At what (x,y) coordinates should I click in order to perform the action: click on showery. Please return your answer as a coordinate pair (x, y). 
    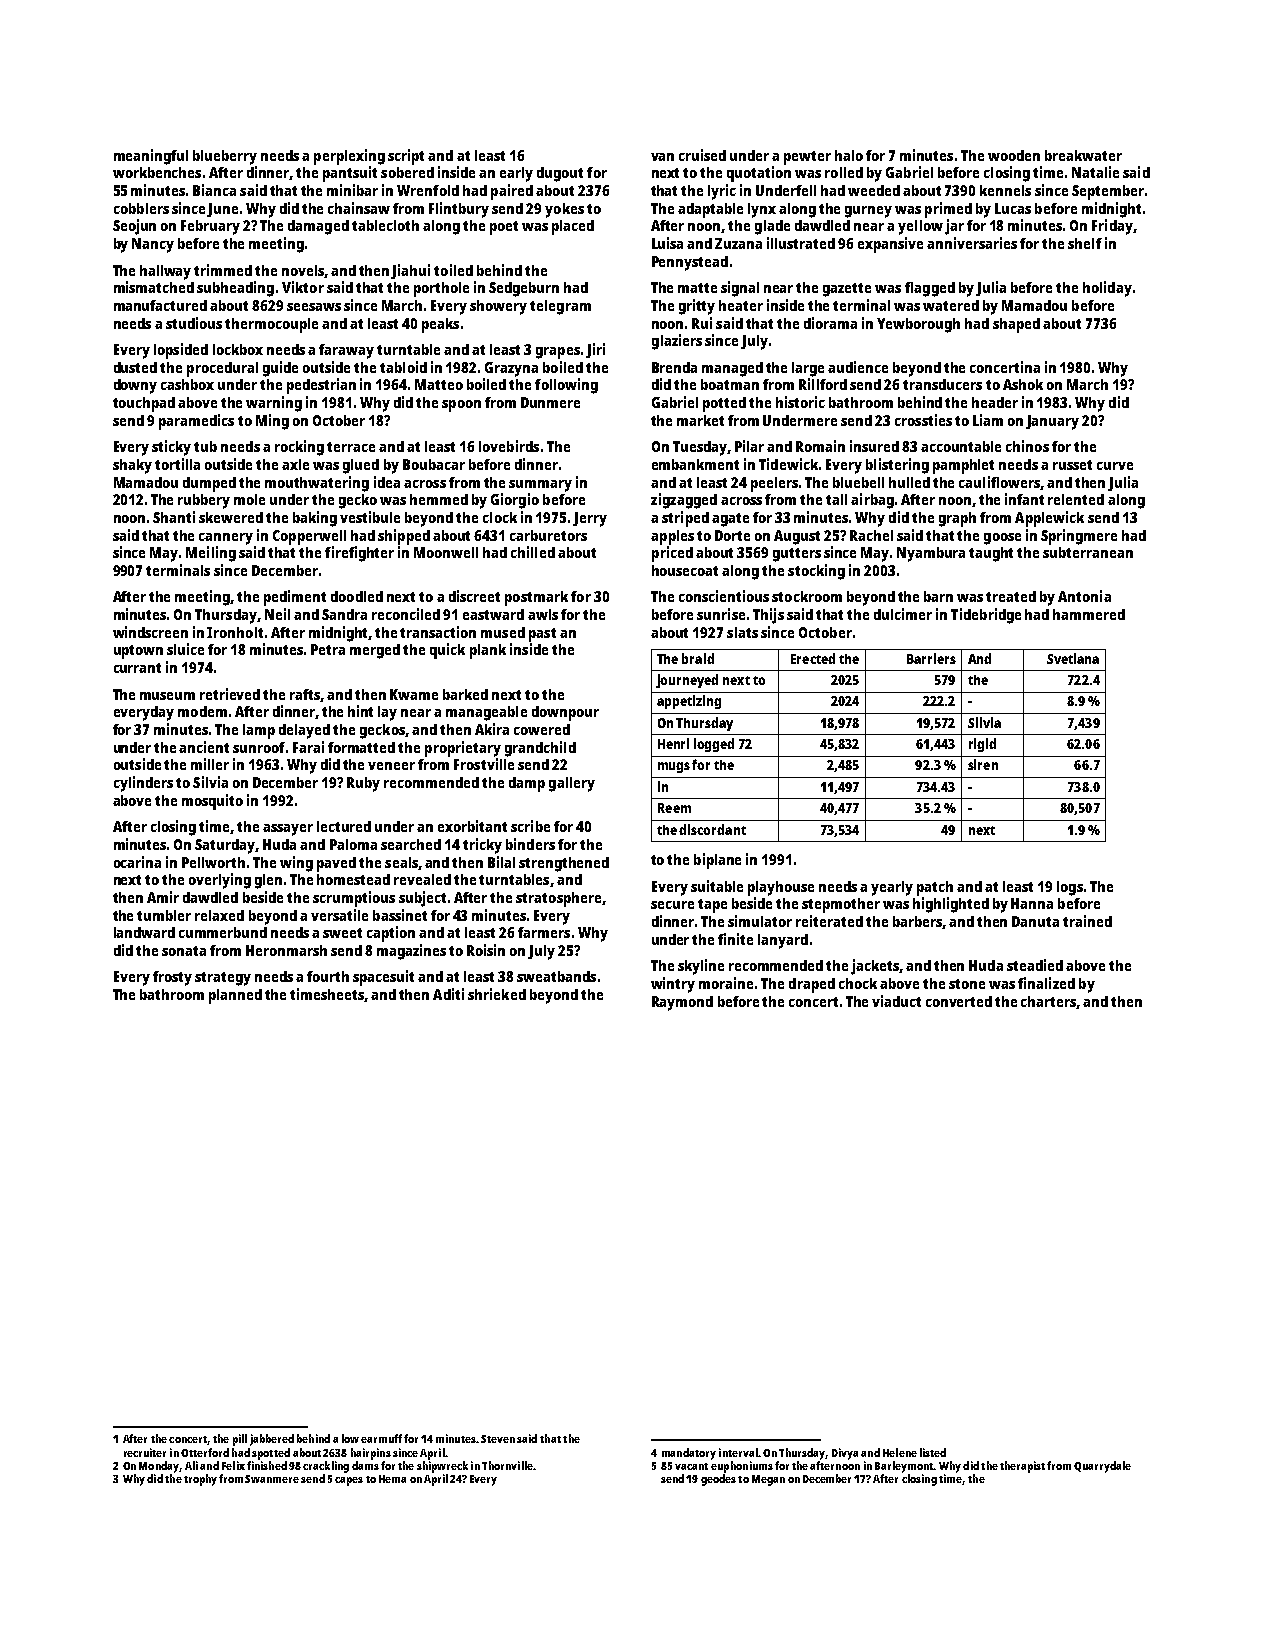
    Looking at the image, I should click on (498, 307).
